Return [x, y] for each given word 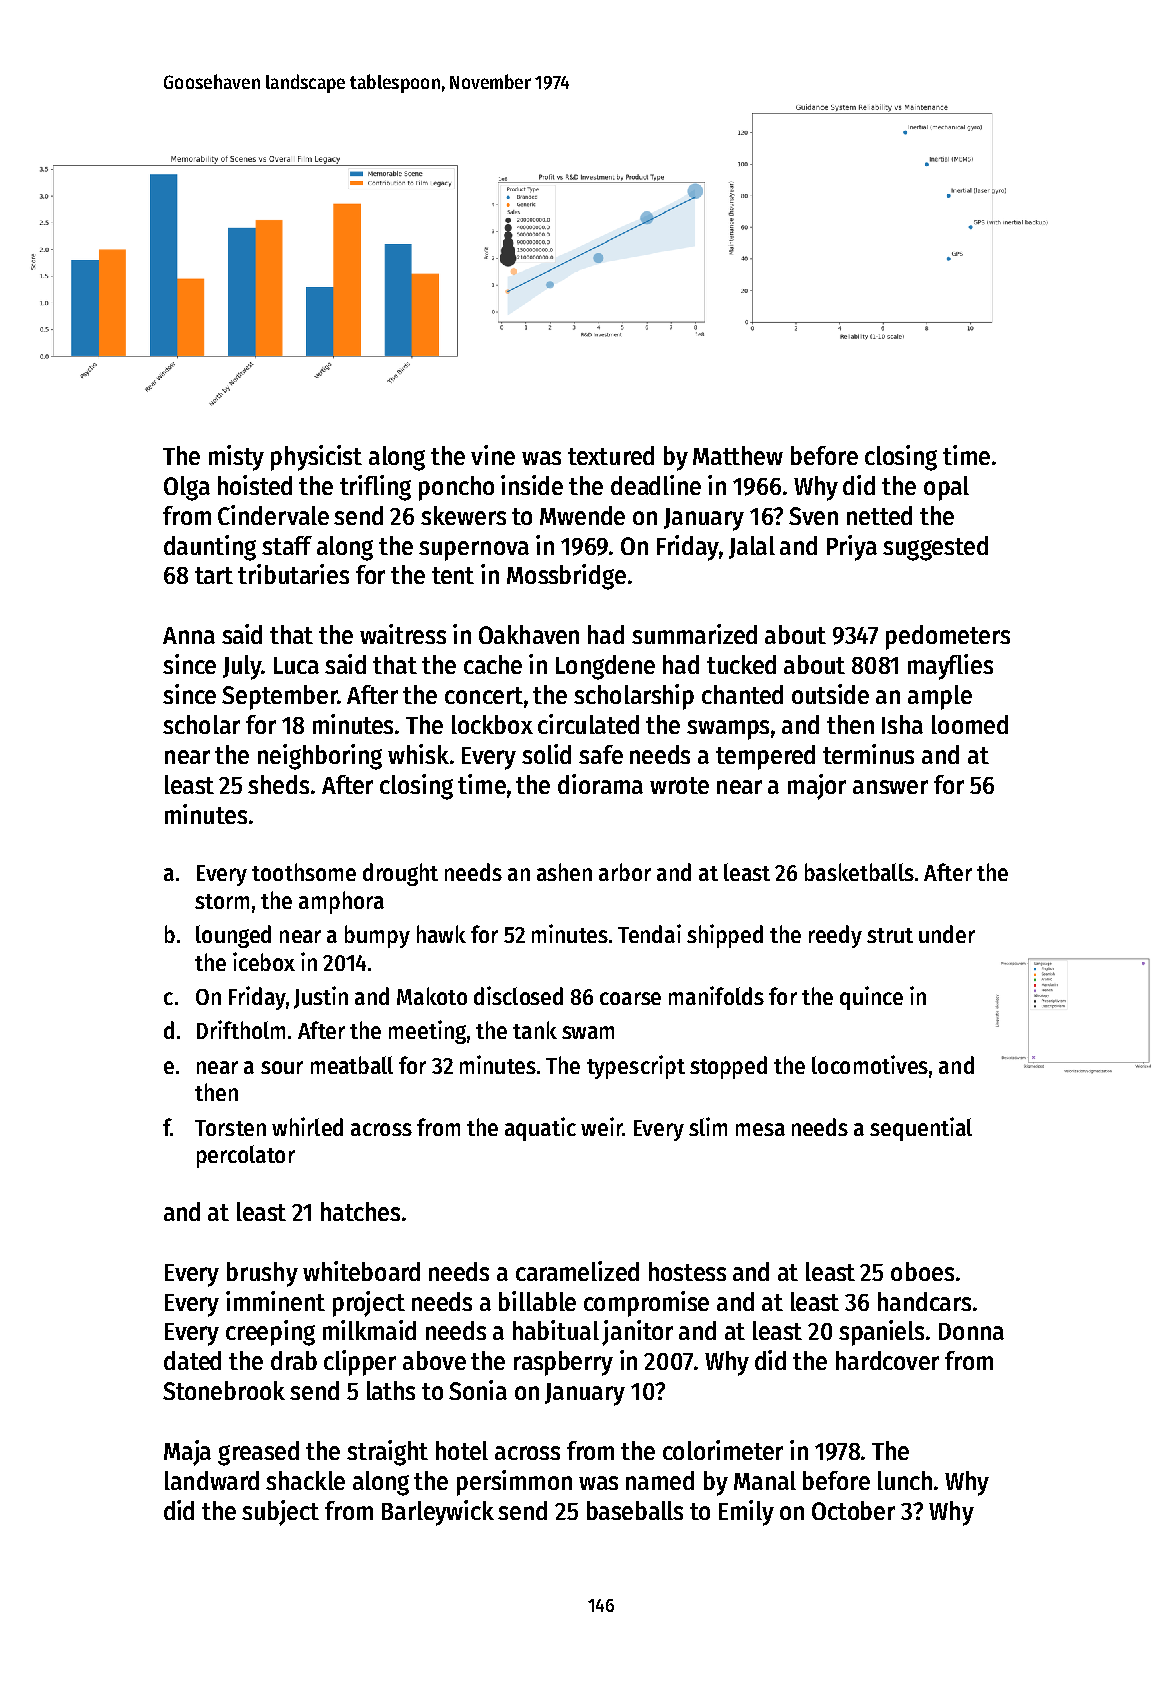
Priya [852, 548]
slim [708, 1126]
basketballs [859, 872]
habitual [556, 1330]
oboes [922, 1271]
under [947, 934]
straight [387, 1453]
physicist [316, 458]
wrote [679, 785]
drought [400, 874]
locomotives [870, 1064]
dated [192, 1360]
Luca [296, 665]
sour [282, 1067]
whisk [418, 754]
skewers [463, 515]
